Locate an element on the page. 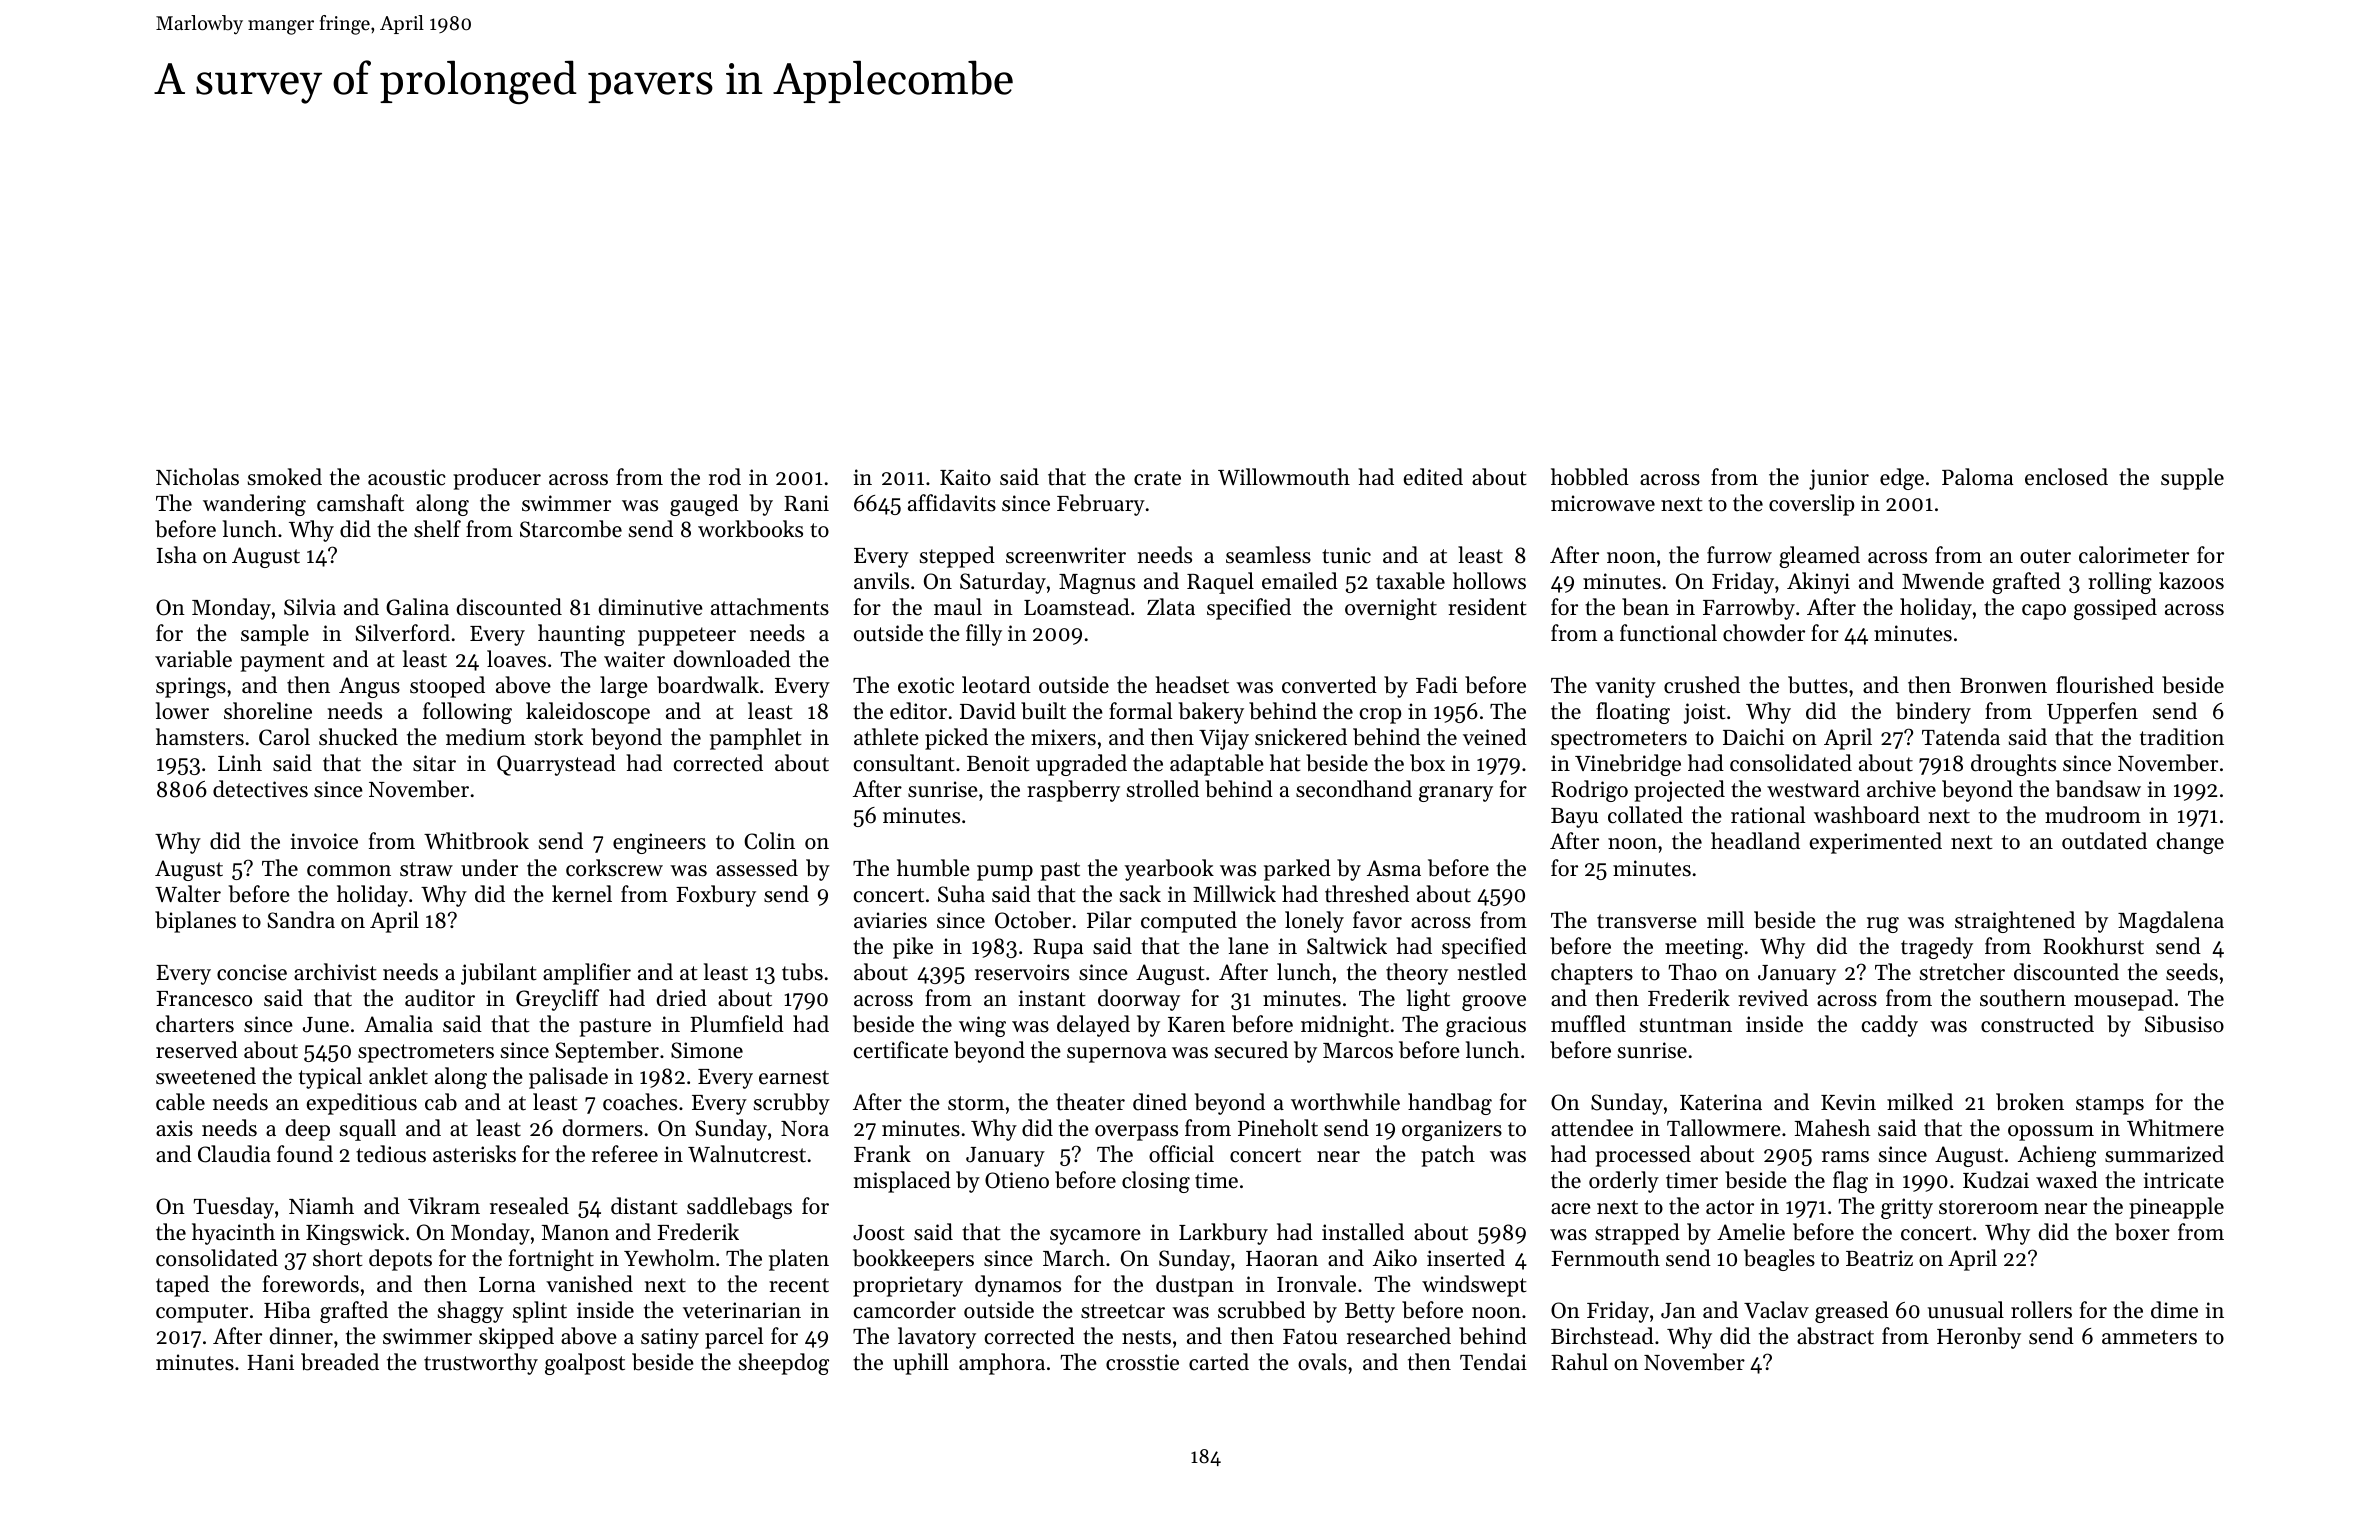  goalpost is located at coordinates (585, 1364).
